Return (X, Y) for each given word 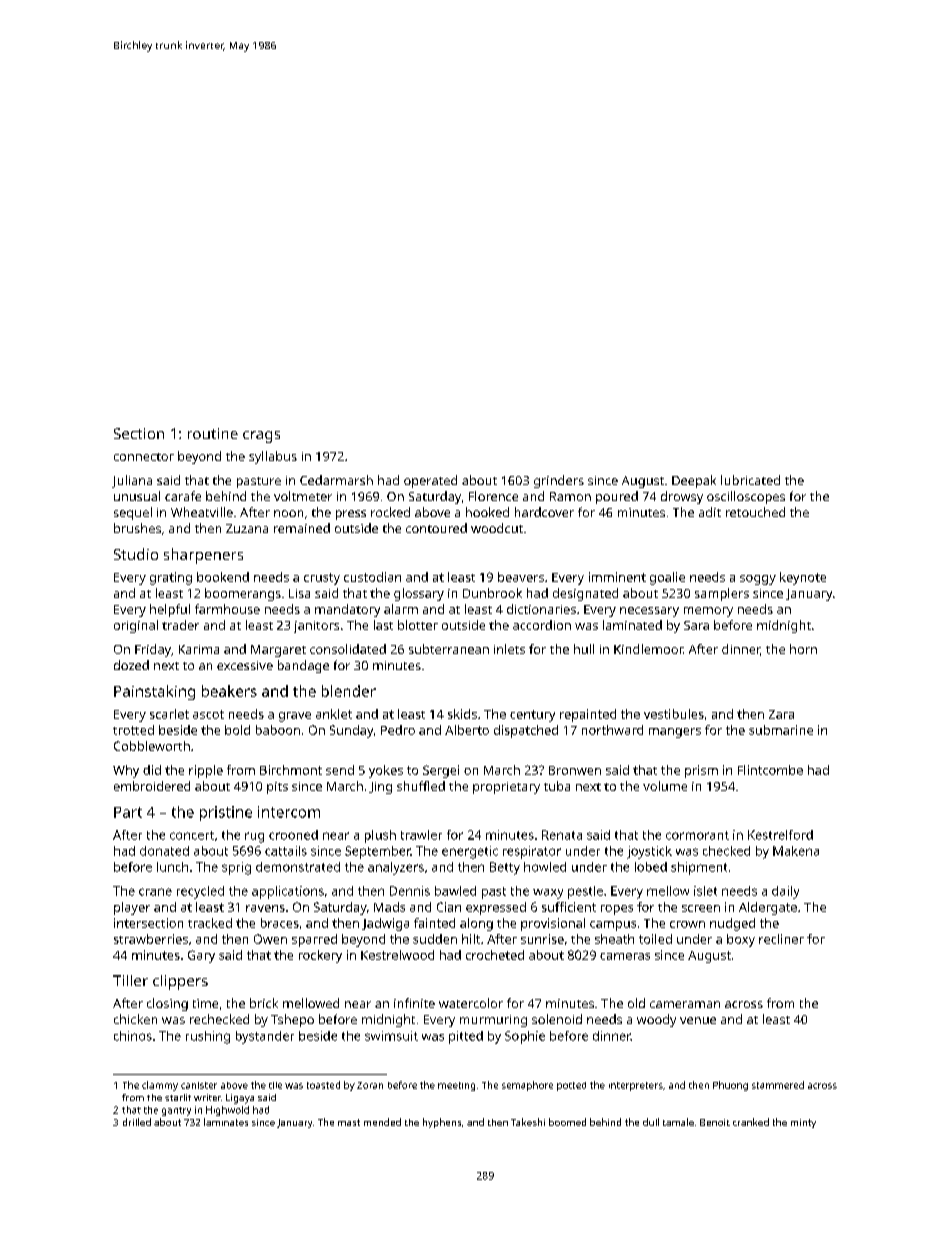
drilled (137, 1122)
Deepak (694, 481)
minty (803, 1123)
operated (430, 481)
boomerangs (243, 594)
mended (382, 1122)
